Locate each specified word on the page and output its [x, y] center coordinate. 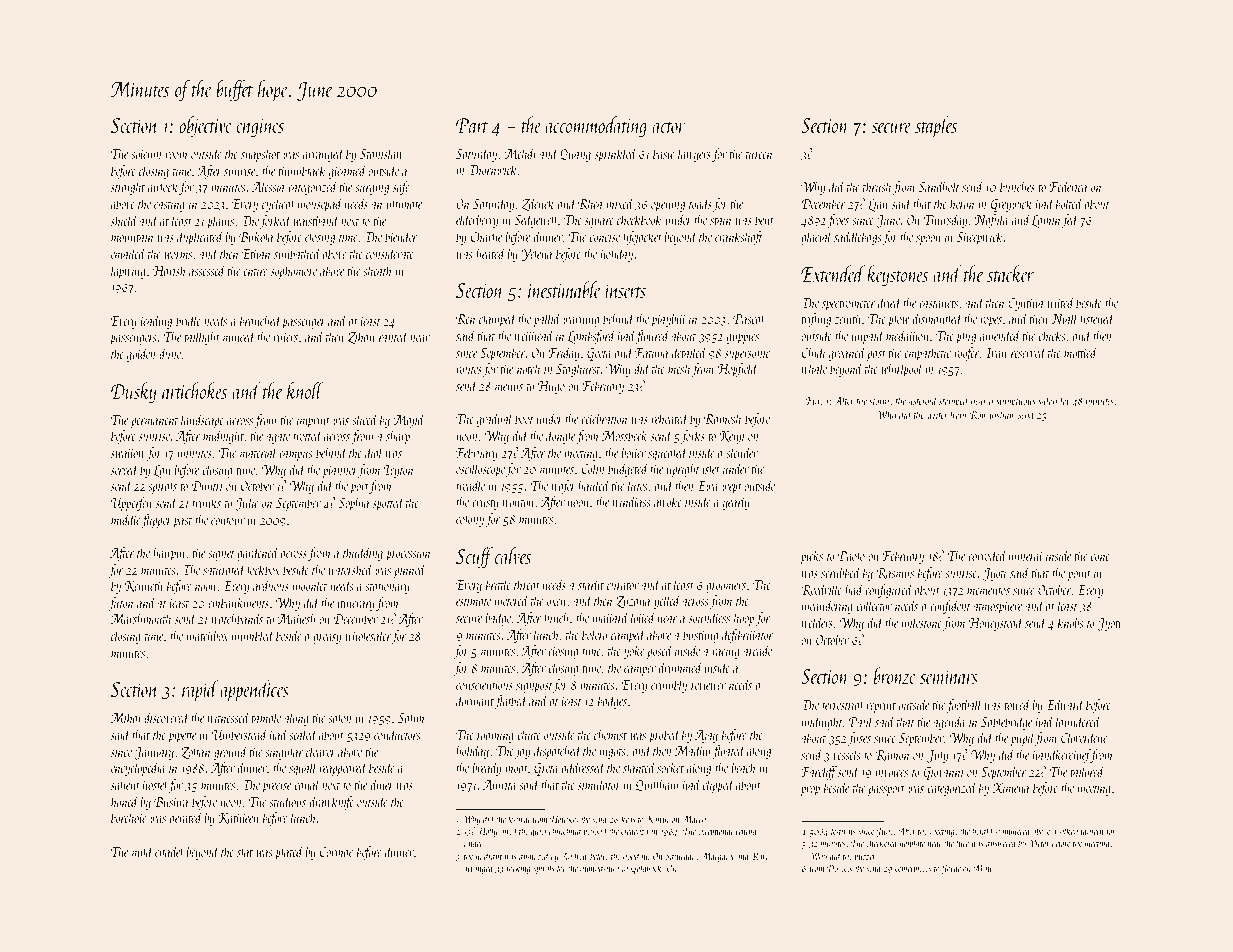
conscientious [484, 685]
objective [205, 126]
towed [1017, 704]
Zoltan [195, 752]
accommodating [596, 126]
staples [936, 127]
